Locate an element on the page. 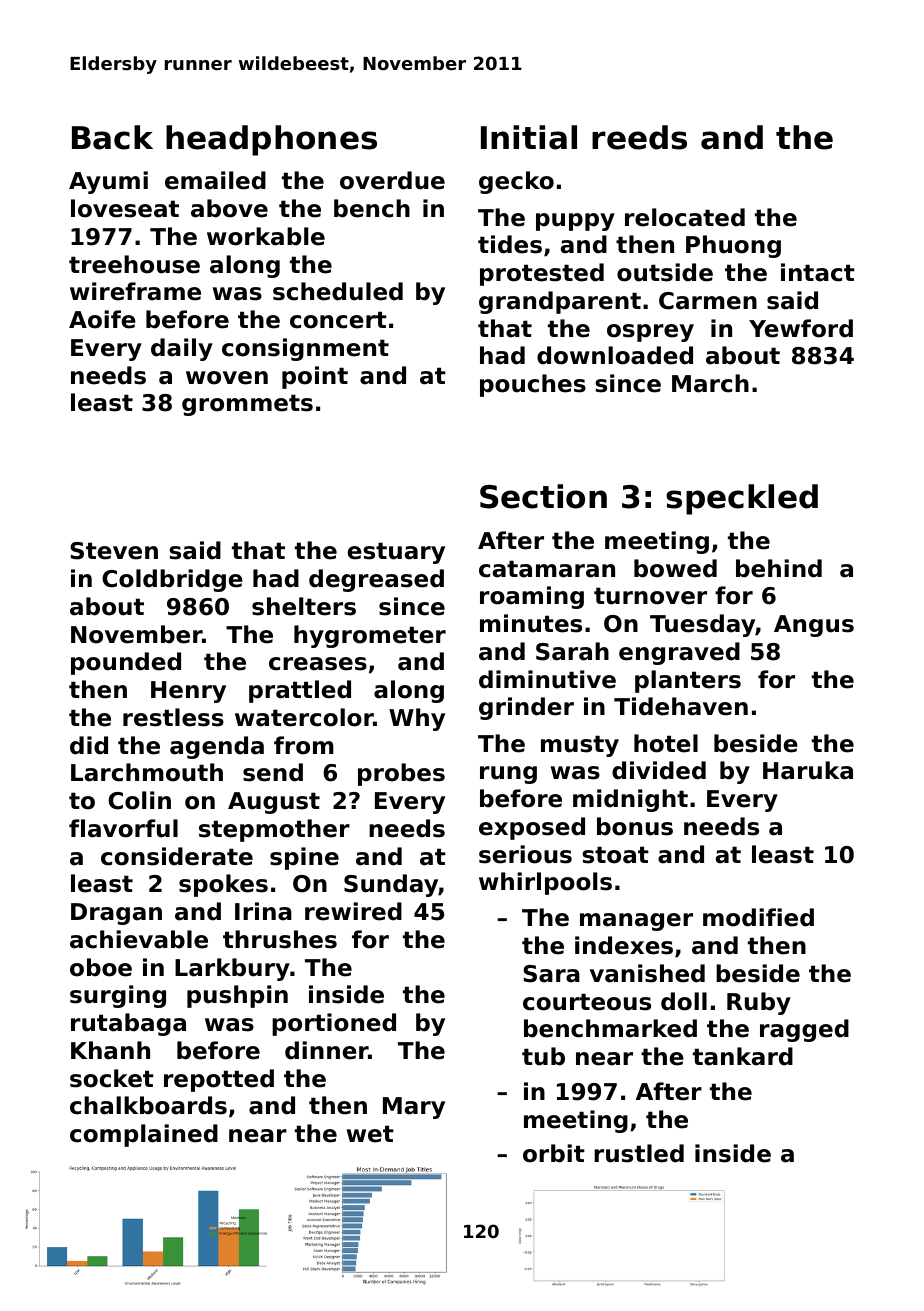  reeds is located at coordinates (639, 137).
